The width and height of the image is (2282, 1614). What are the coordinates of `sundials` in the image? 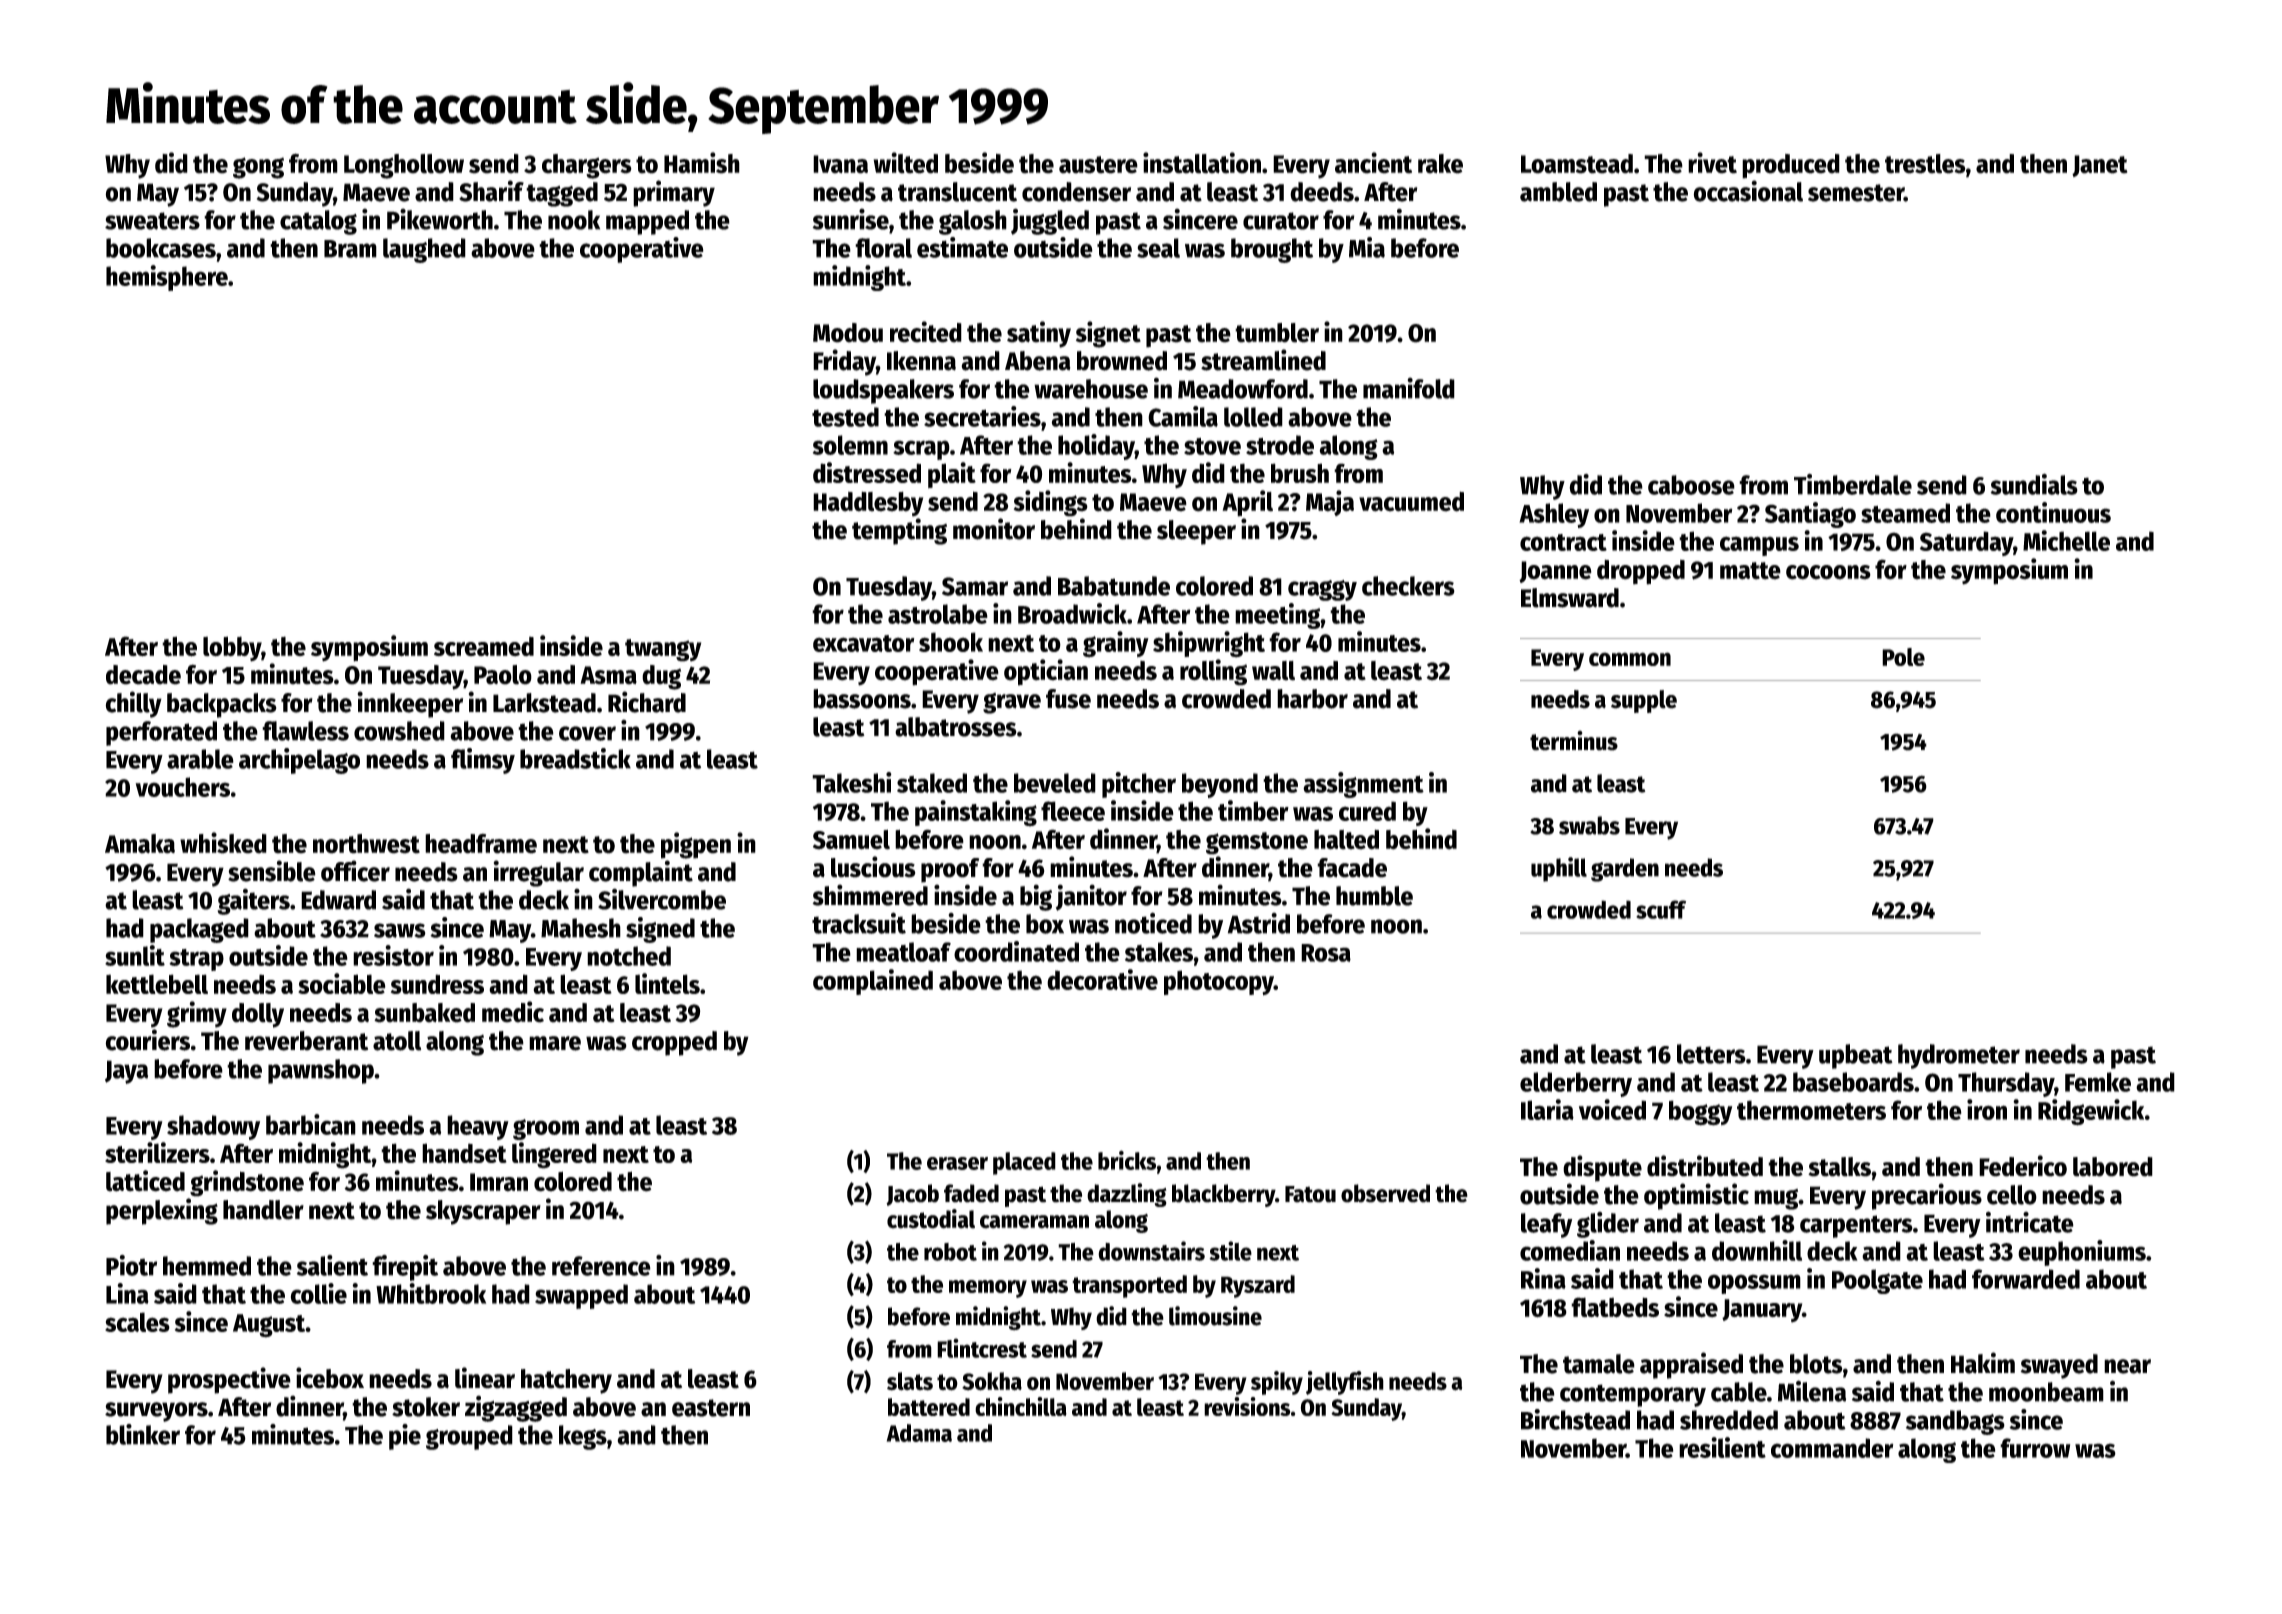 It's located at (2034, 484).
